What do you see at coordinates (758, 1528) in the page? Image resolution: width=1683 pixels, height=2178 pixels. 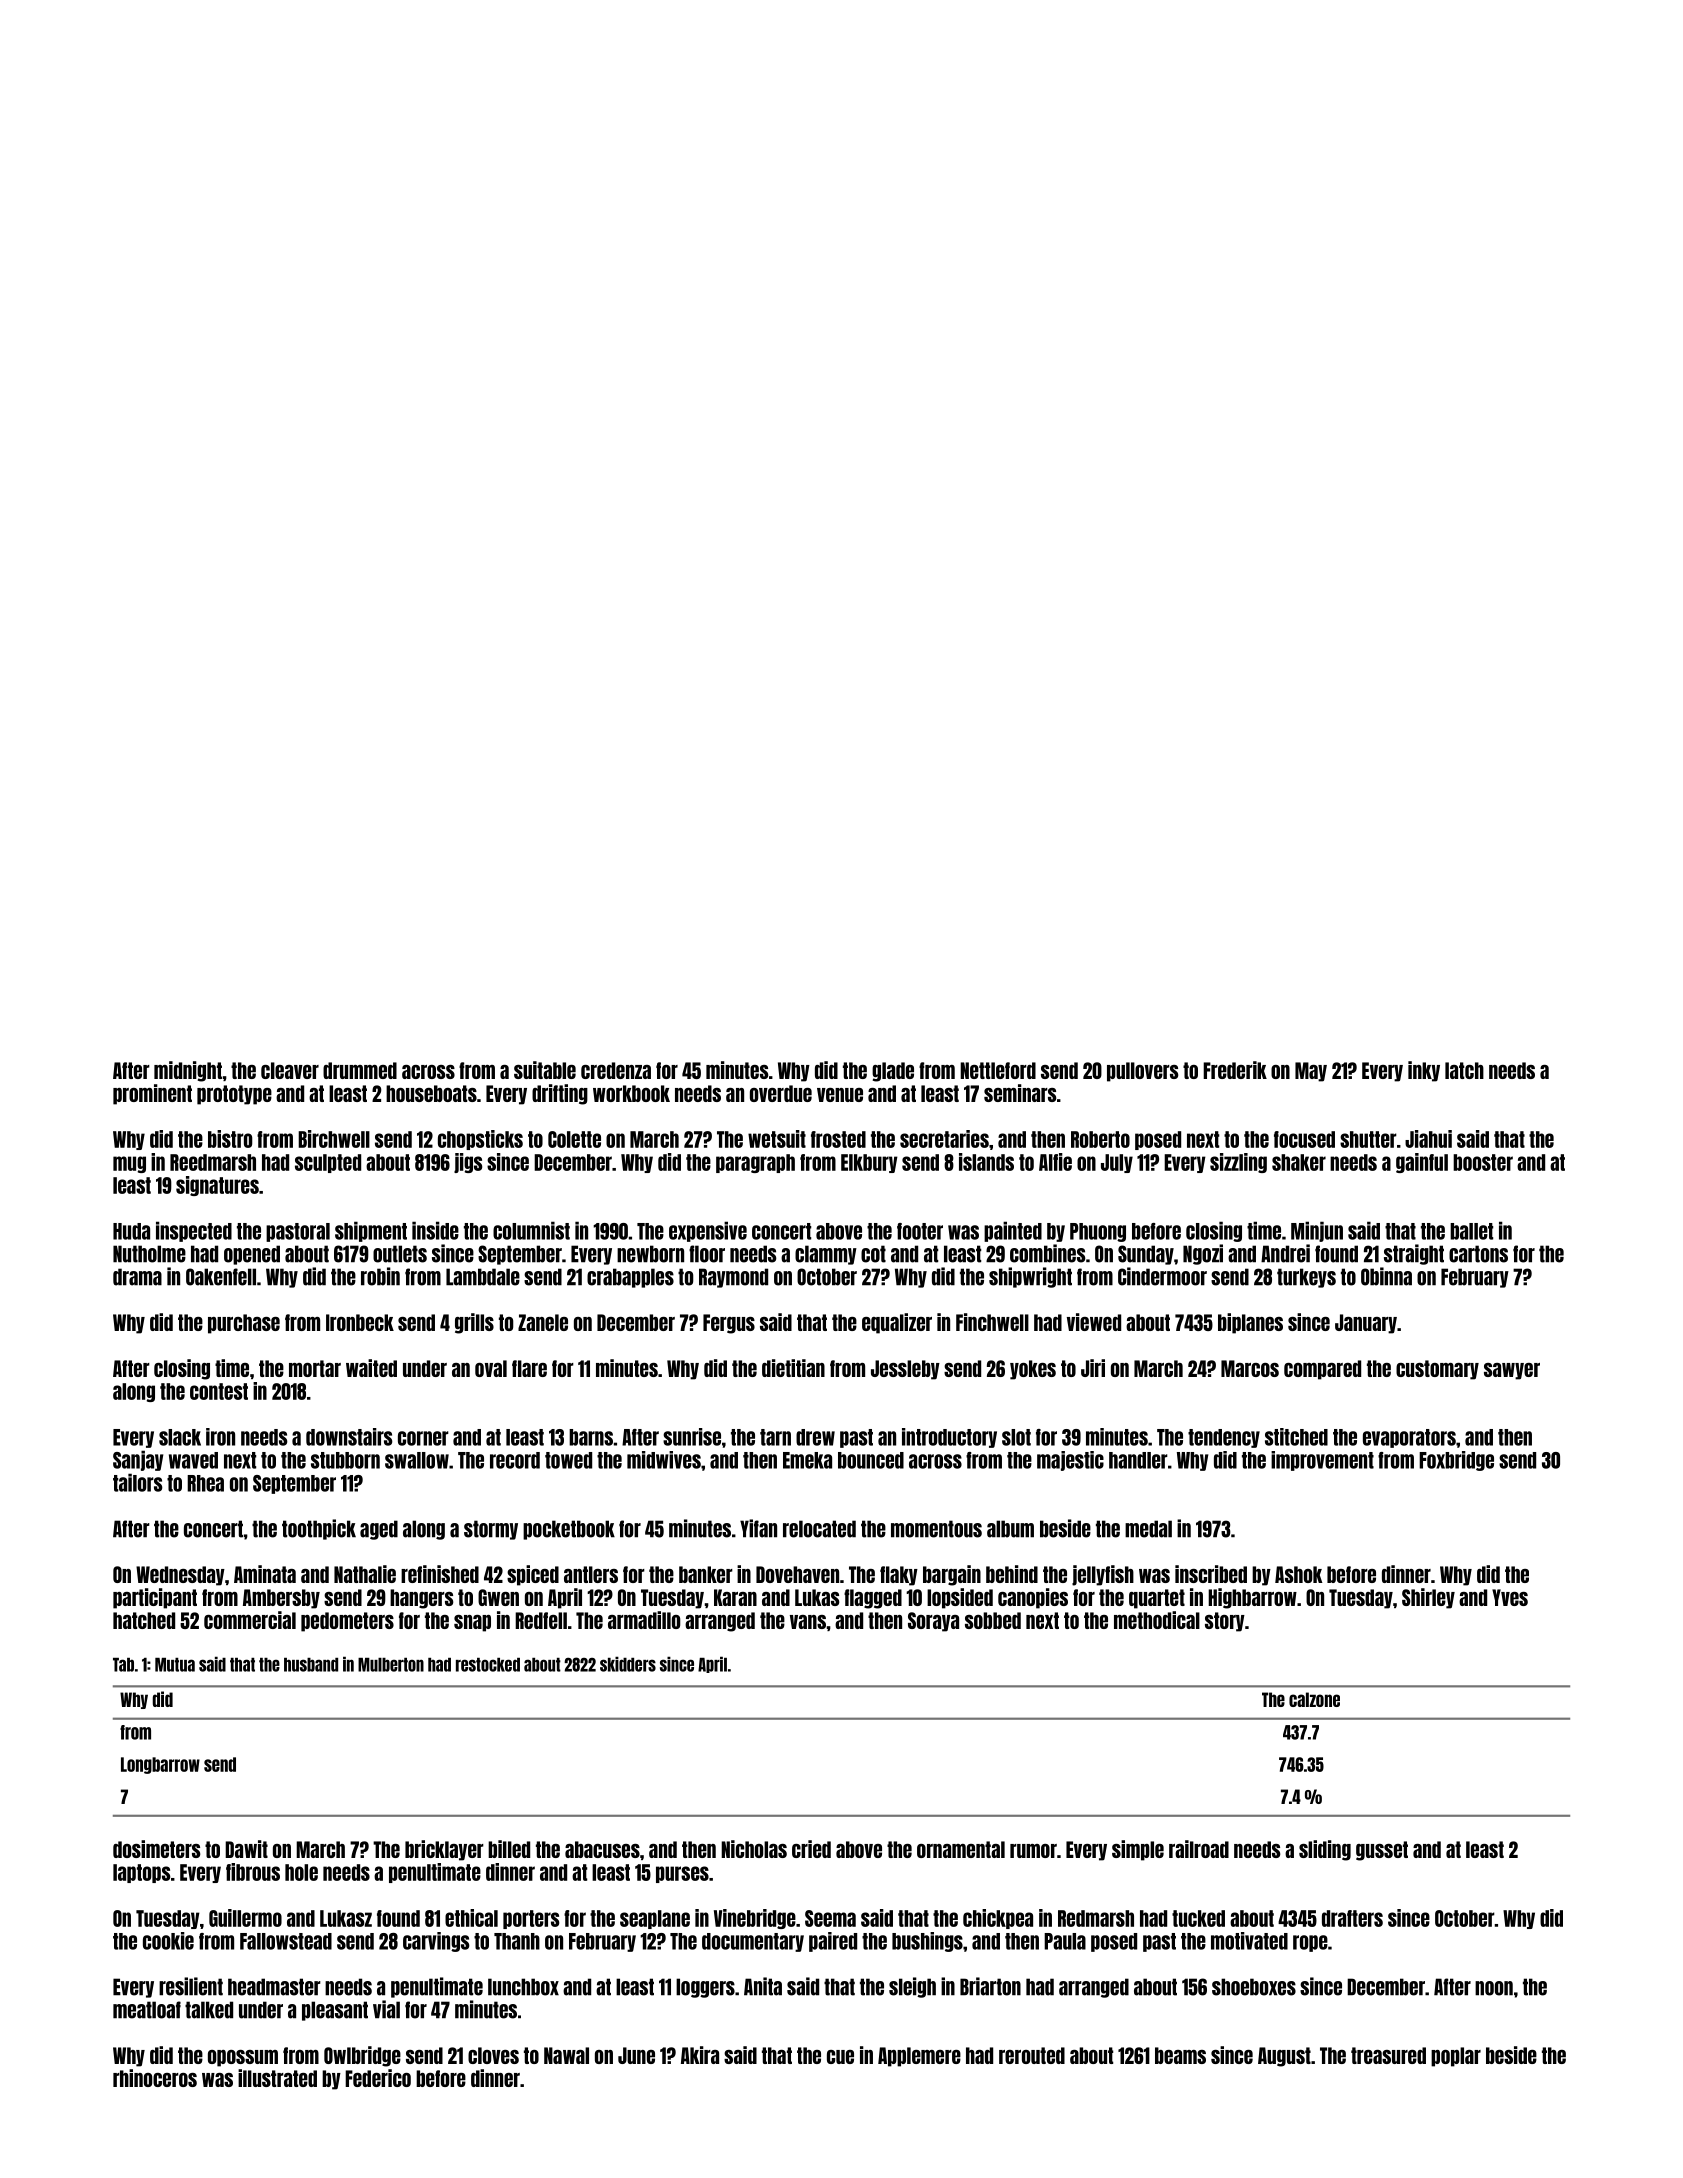 I see `Yifan` at bounding box center [758, 1528].
